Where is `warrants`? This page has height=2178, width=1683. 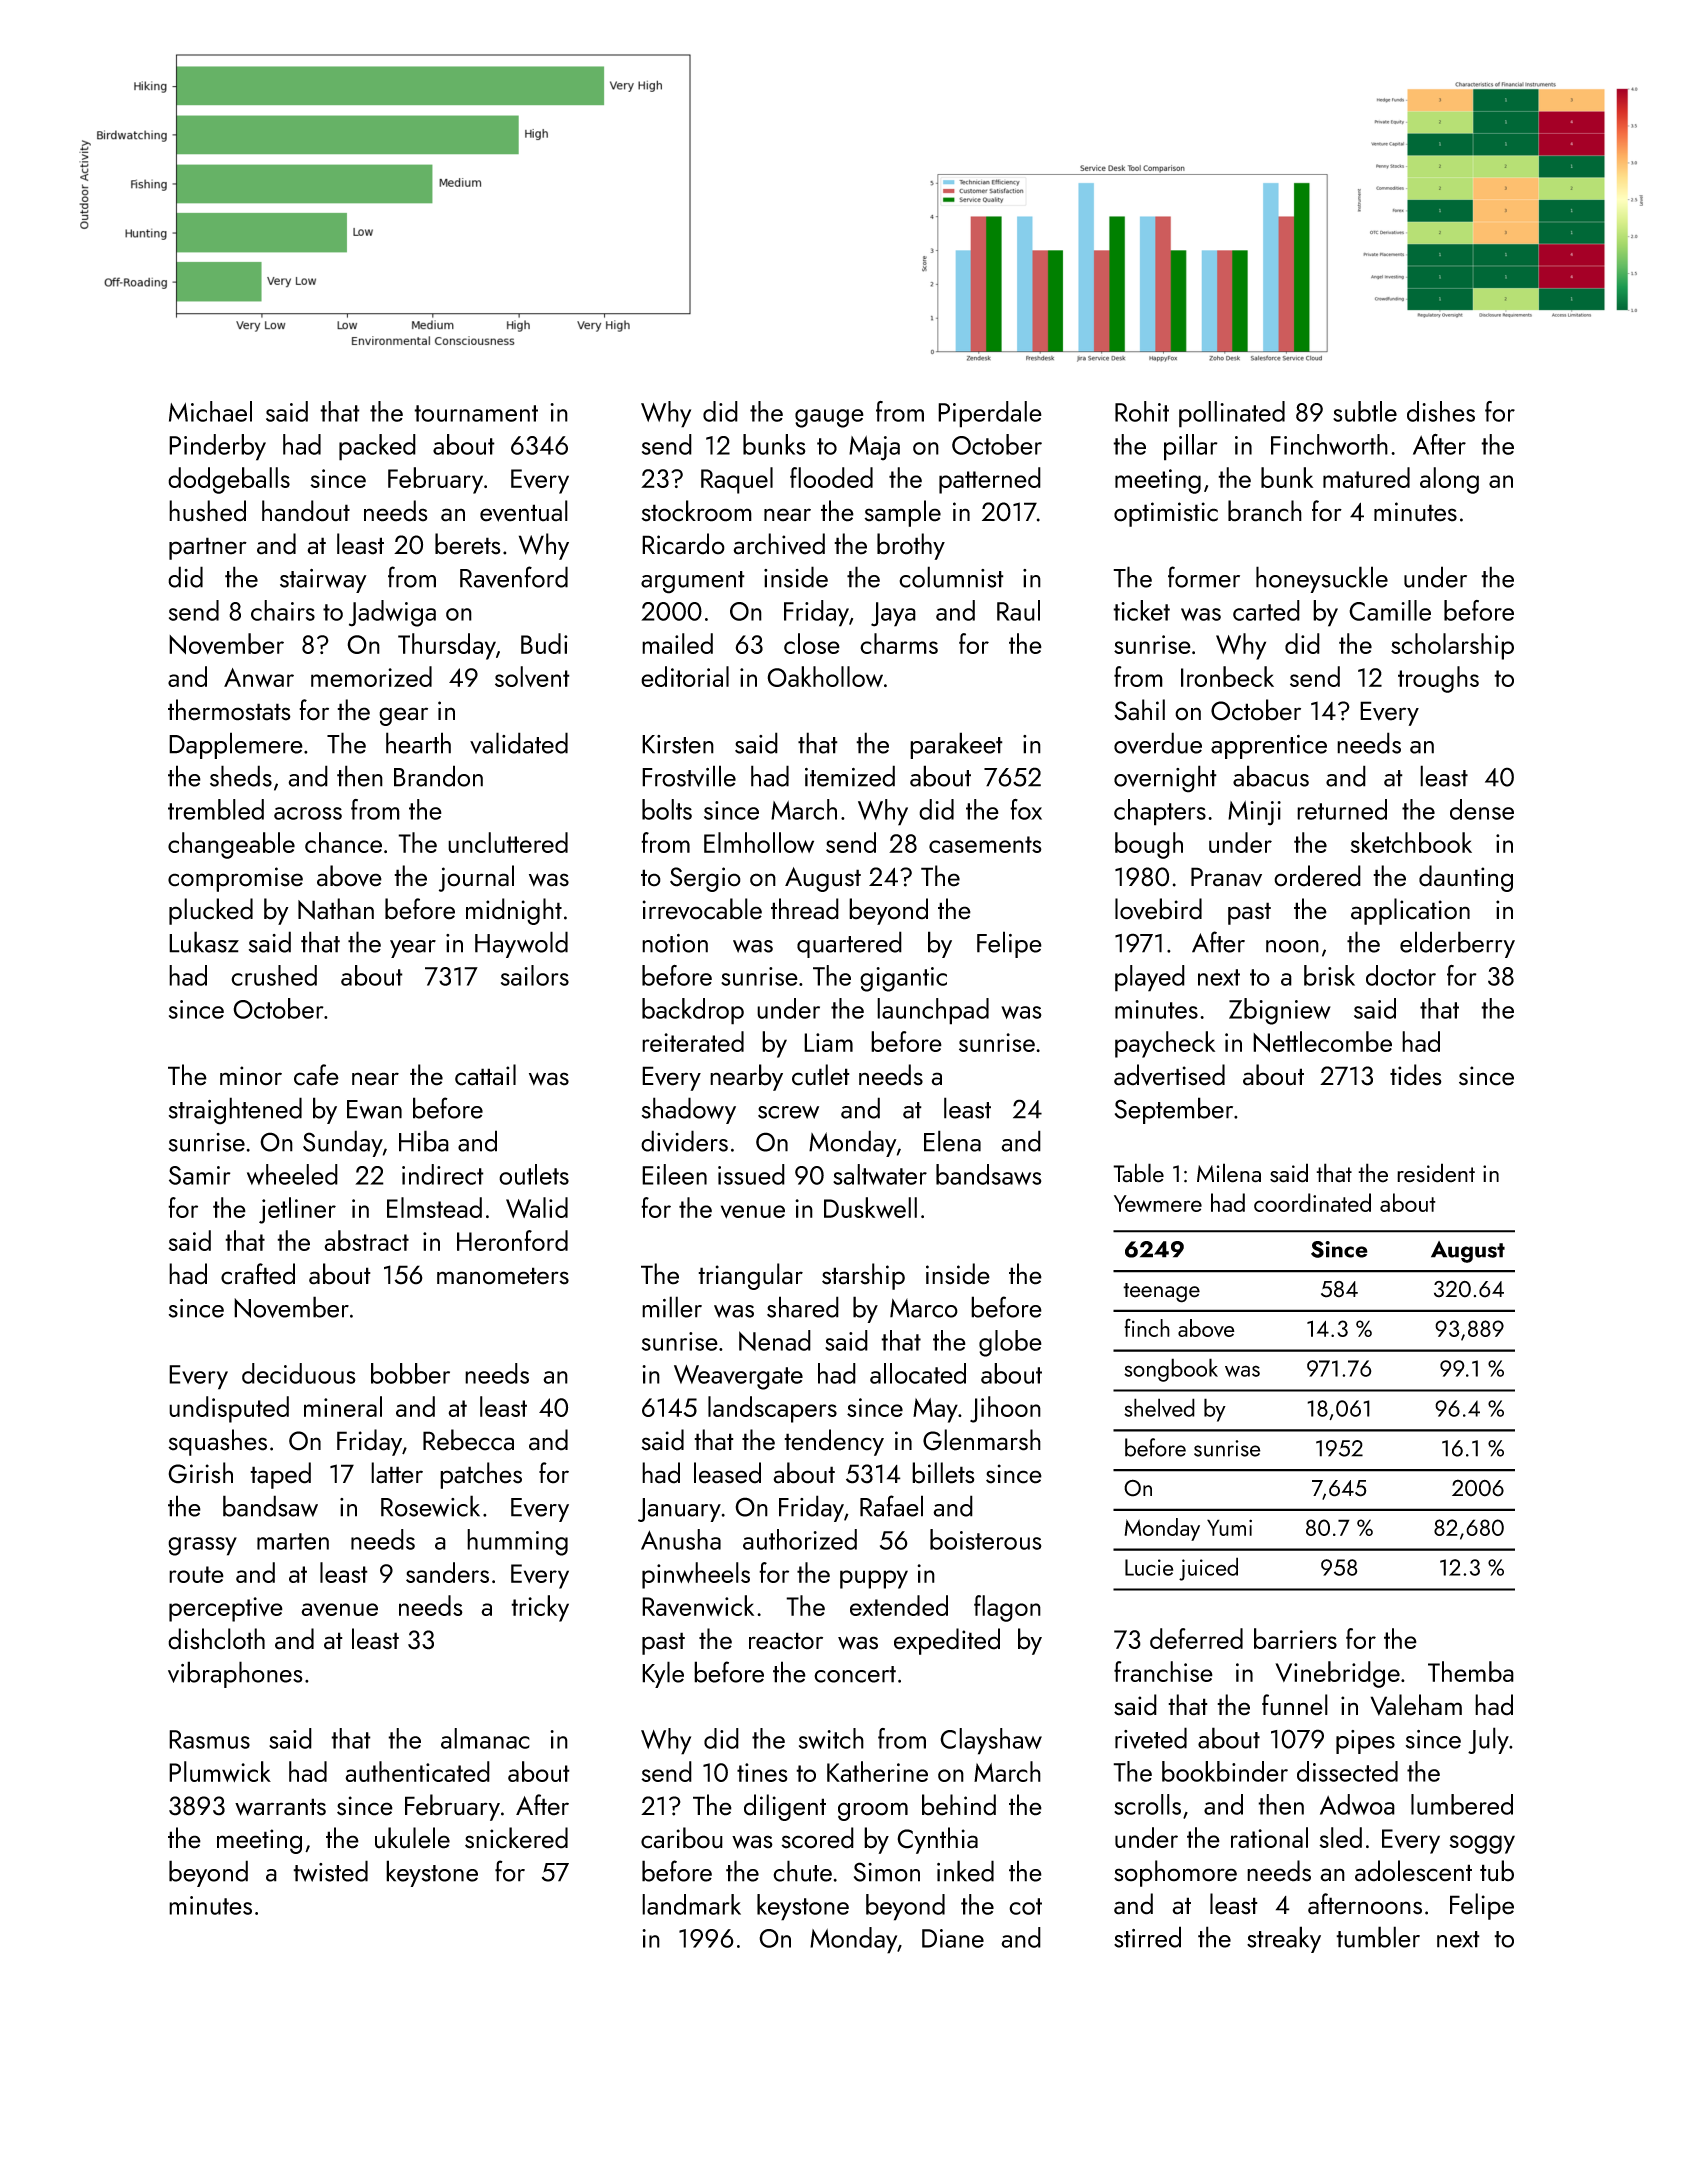 warrants is located at coordinates (280, 1807).
